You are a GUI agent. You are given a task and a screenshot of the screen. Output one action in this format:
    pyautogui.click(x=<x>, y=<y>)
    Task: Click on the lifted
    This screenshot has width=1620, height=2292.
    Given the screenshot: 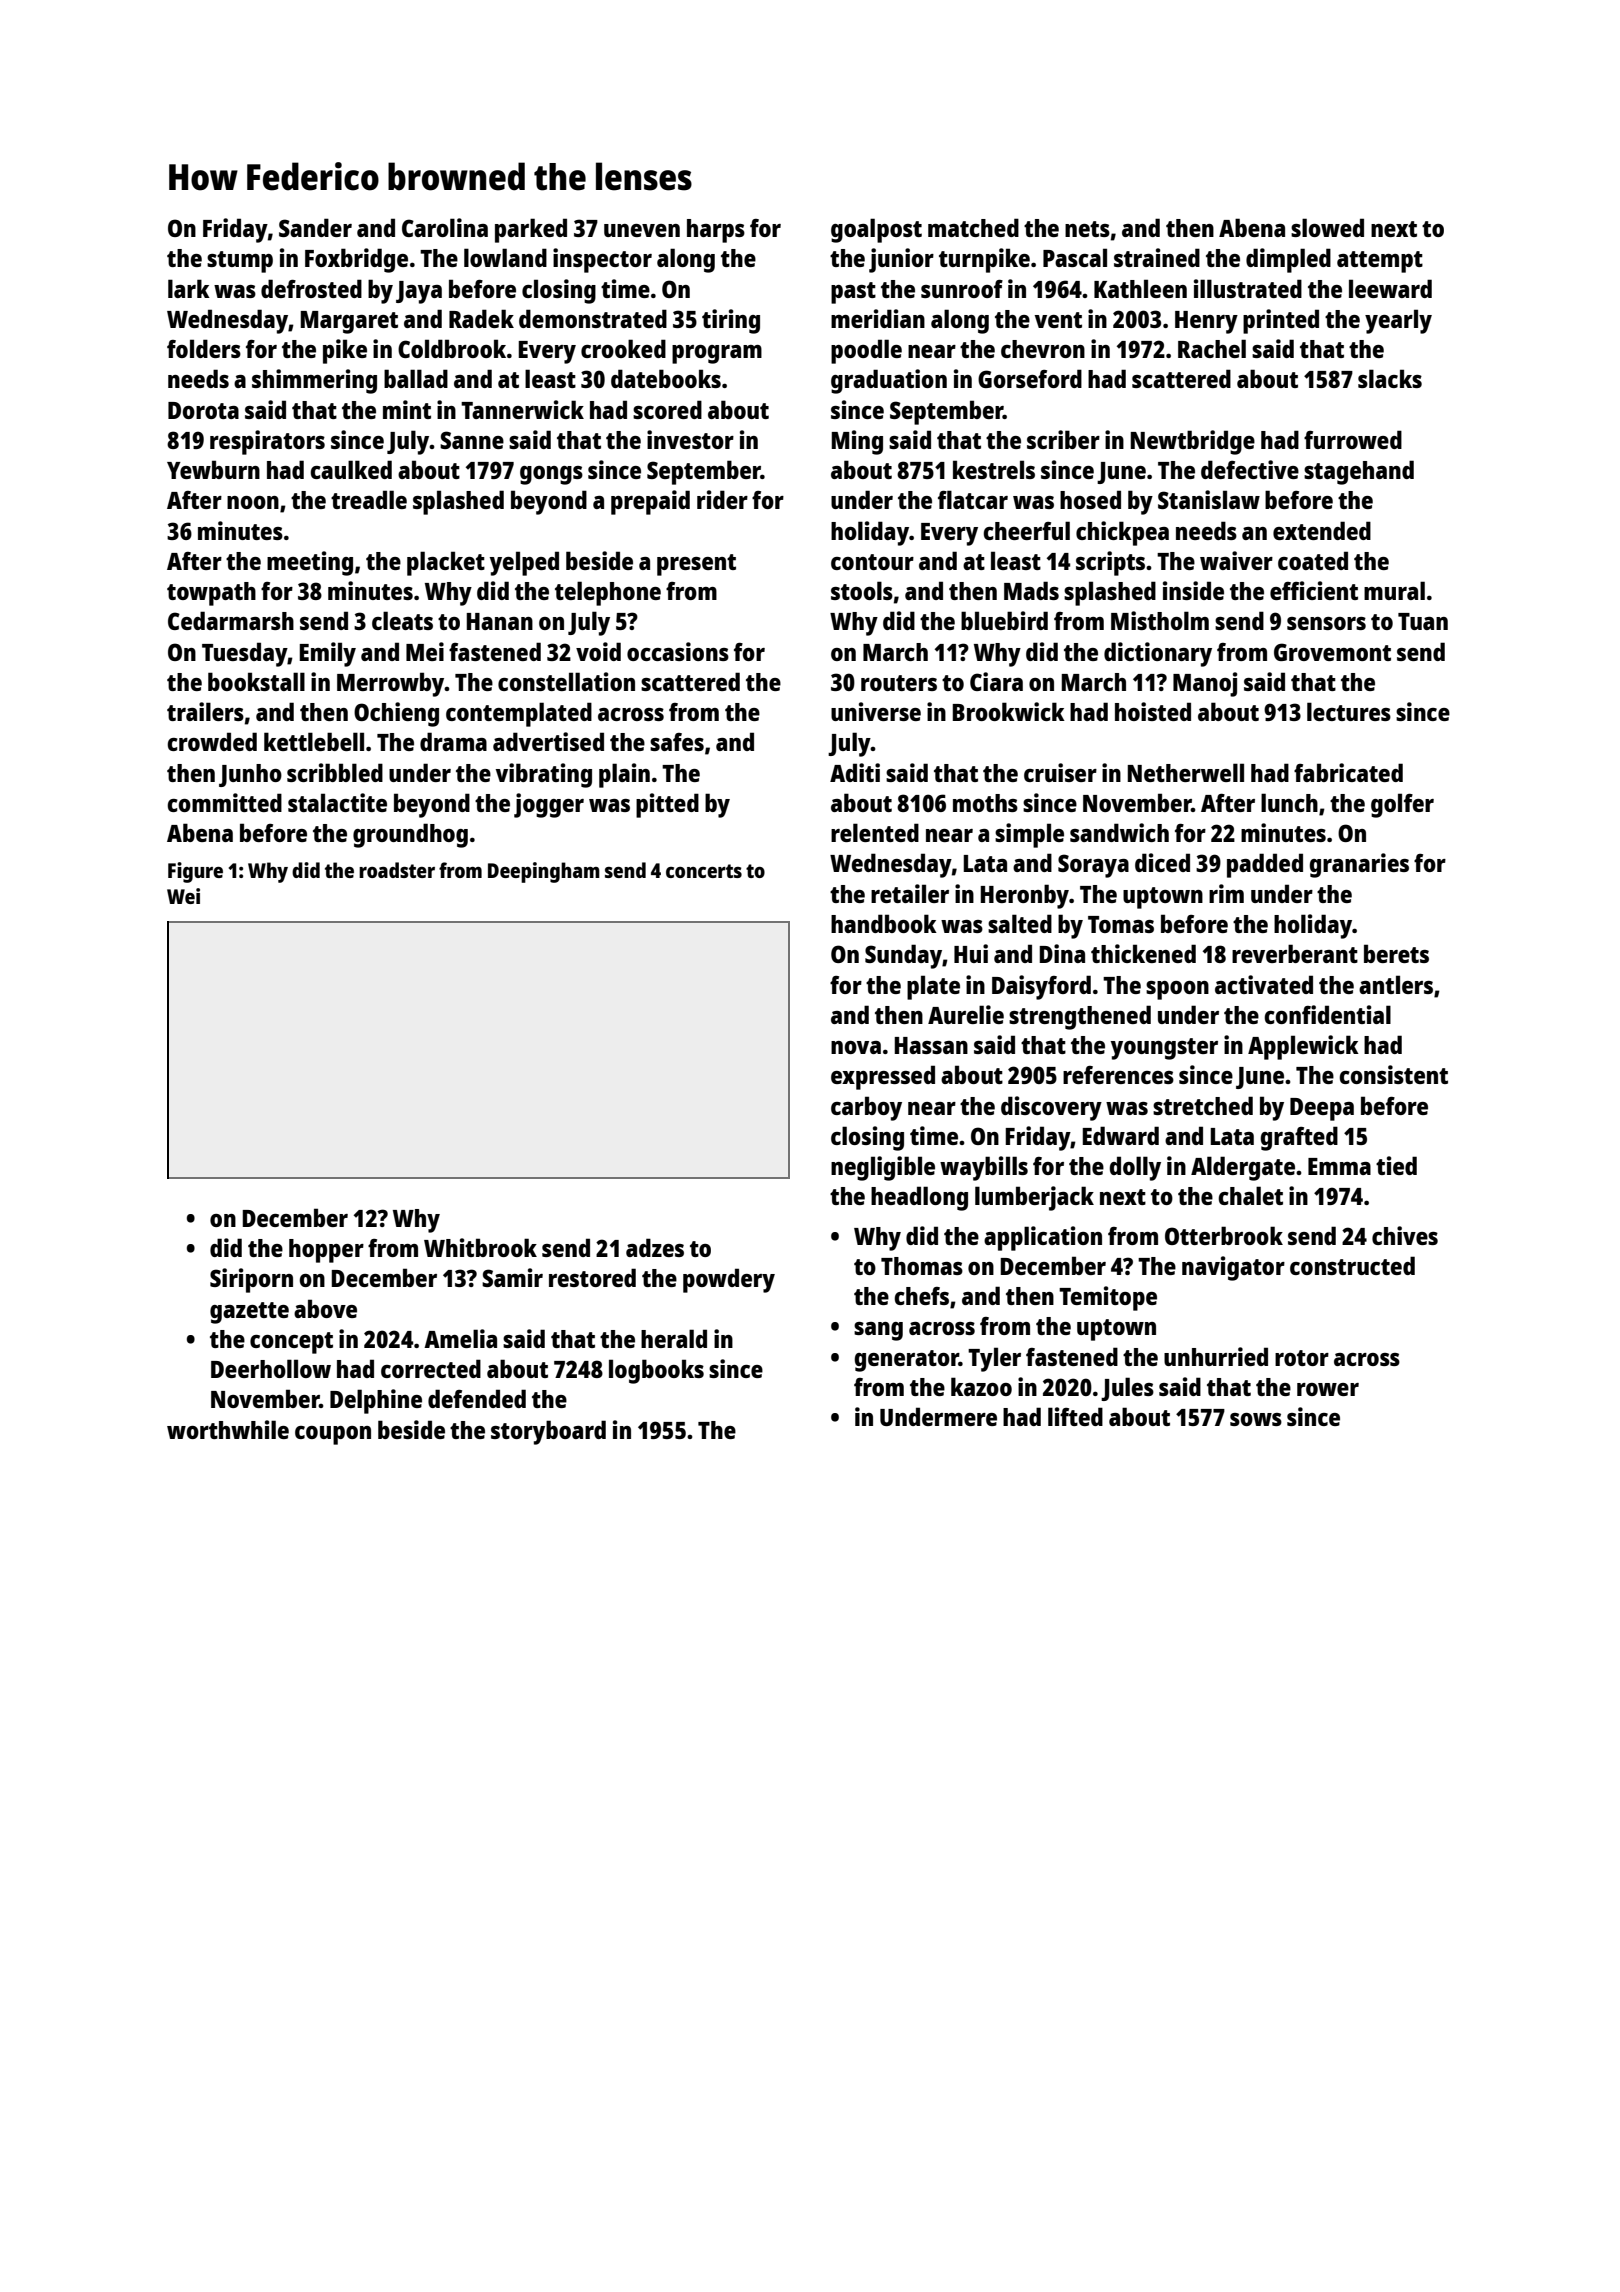 What is the action you would take?
    pyautogui.click(x=1075, y=1416)
